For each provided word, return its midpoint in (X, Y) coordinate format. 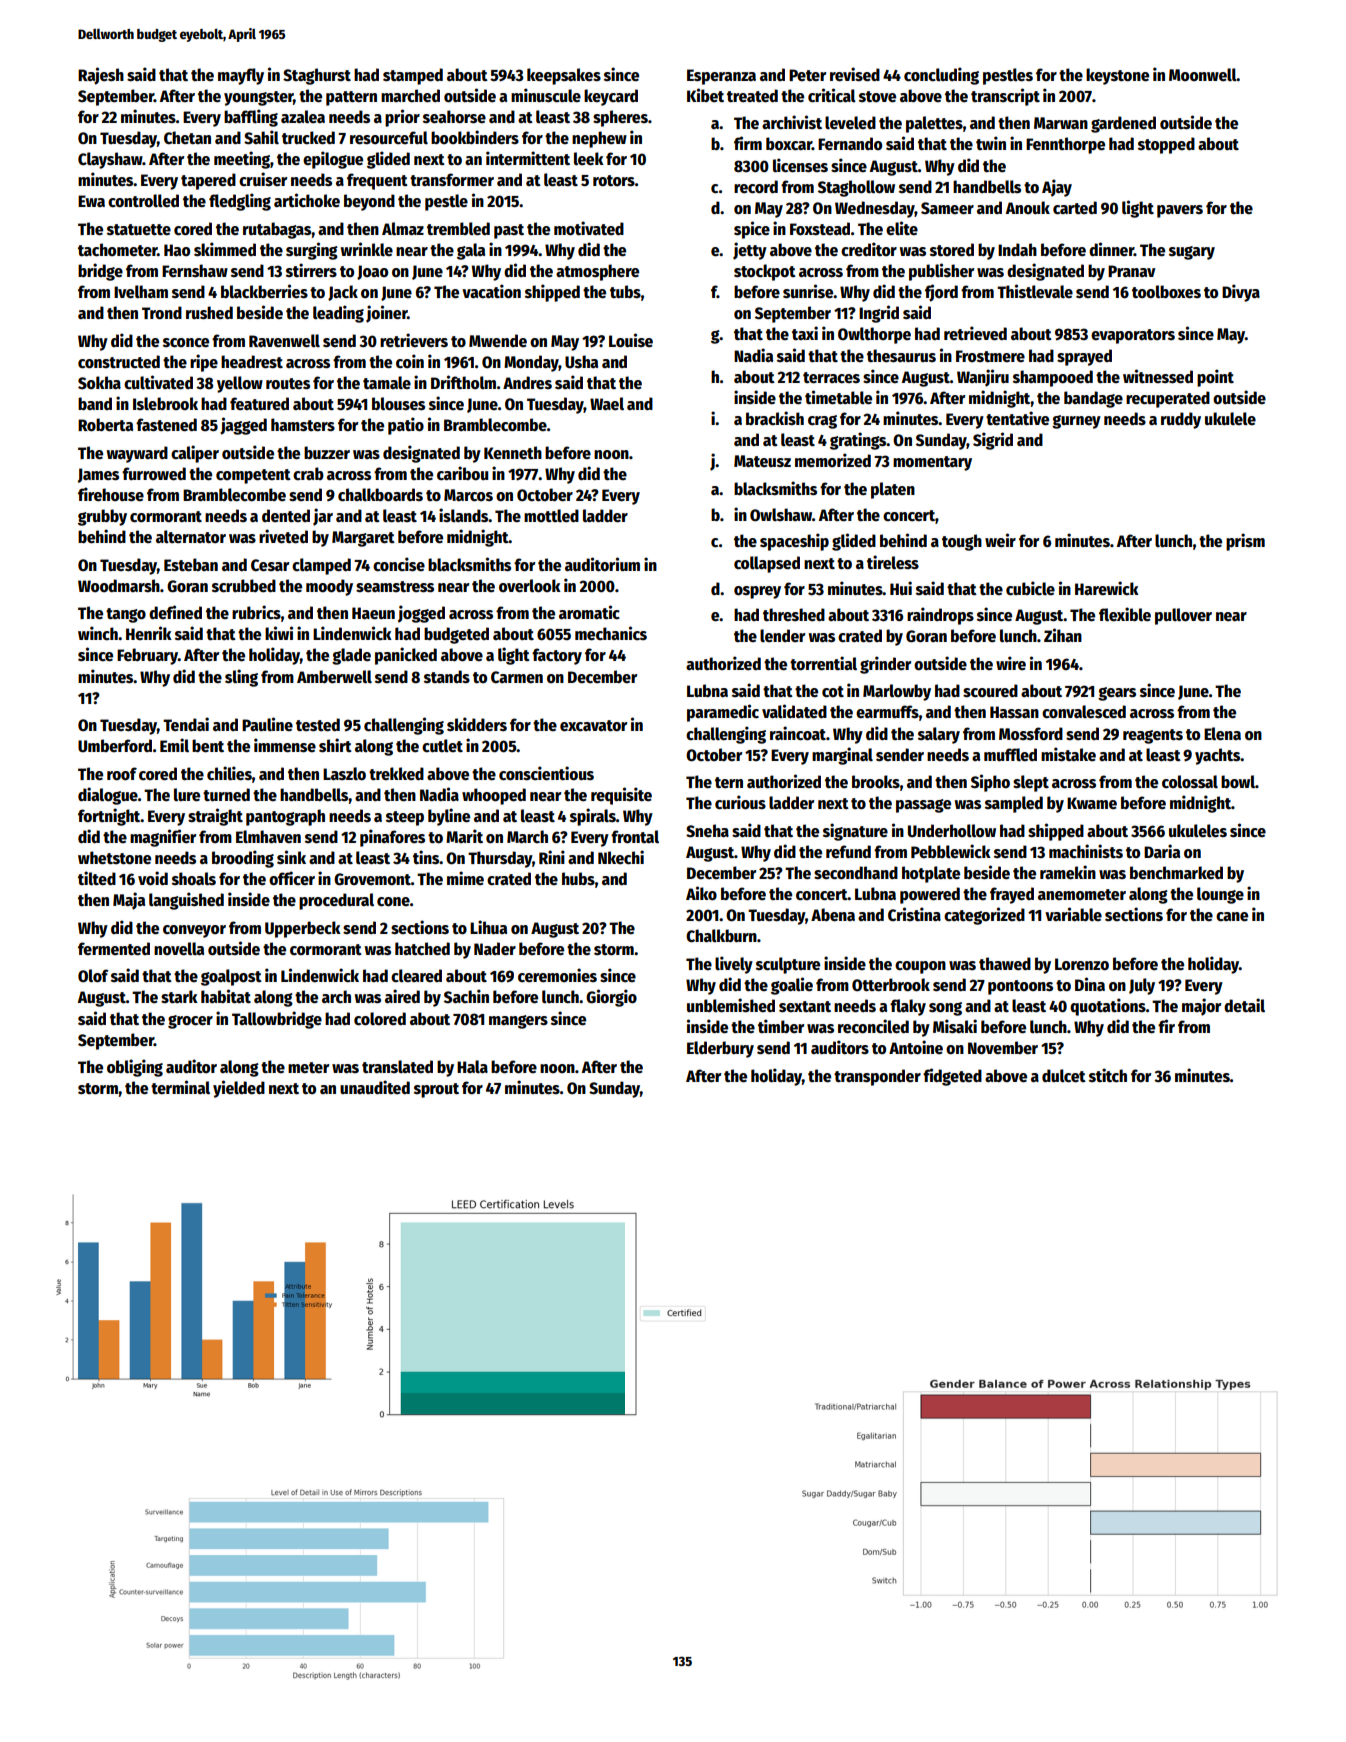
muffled (1010, 754)
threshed (794, 614)
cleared (416, 975)
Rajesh (101, 76)
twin (991, 143)
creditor (869, 249)
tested (318, 725)
